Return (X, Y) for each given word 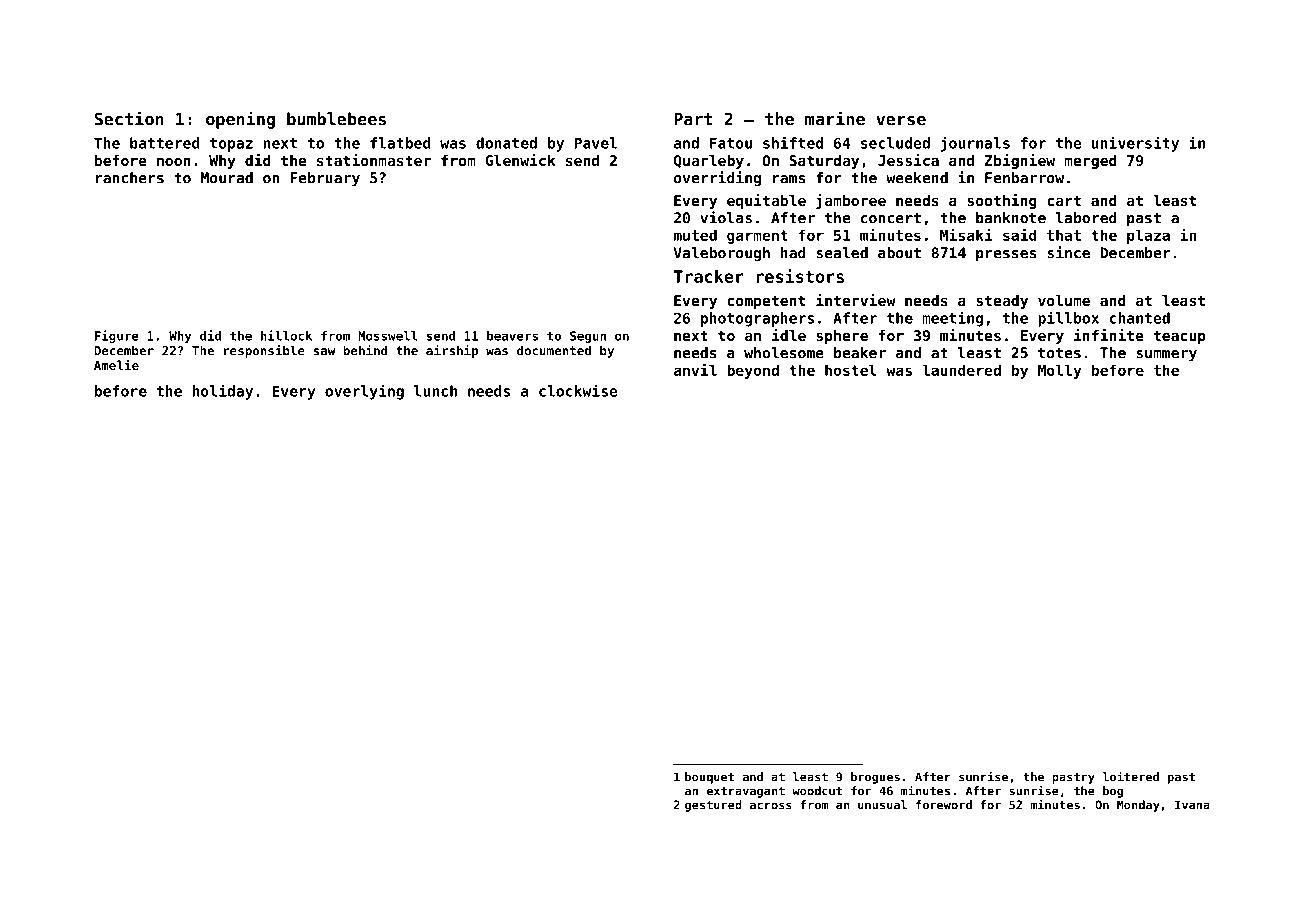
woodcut (817, 791)
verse (901, 121)
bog (1113, 792)
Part (693, 119)
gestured (713, 806)
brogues (875, 778)
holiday (222, 392)
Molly (1059, 371)
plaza (1148, 236)
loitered (1131, 776)
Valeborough (722, 254)
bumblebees (336, 119)
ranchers (130, 178)
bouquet (709, 778)
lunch (435, 391)
